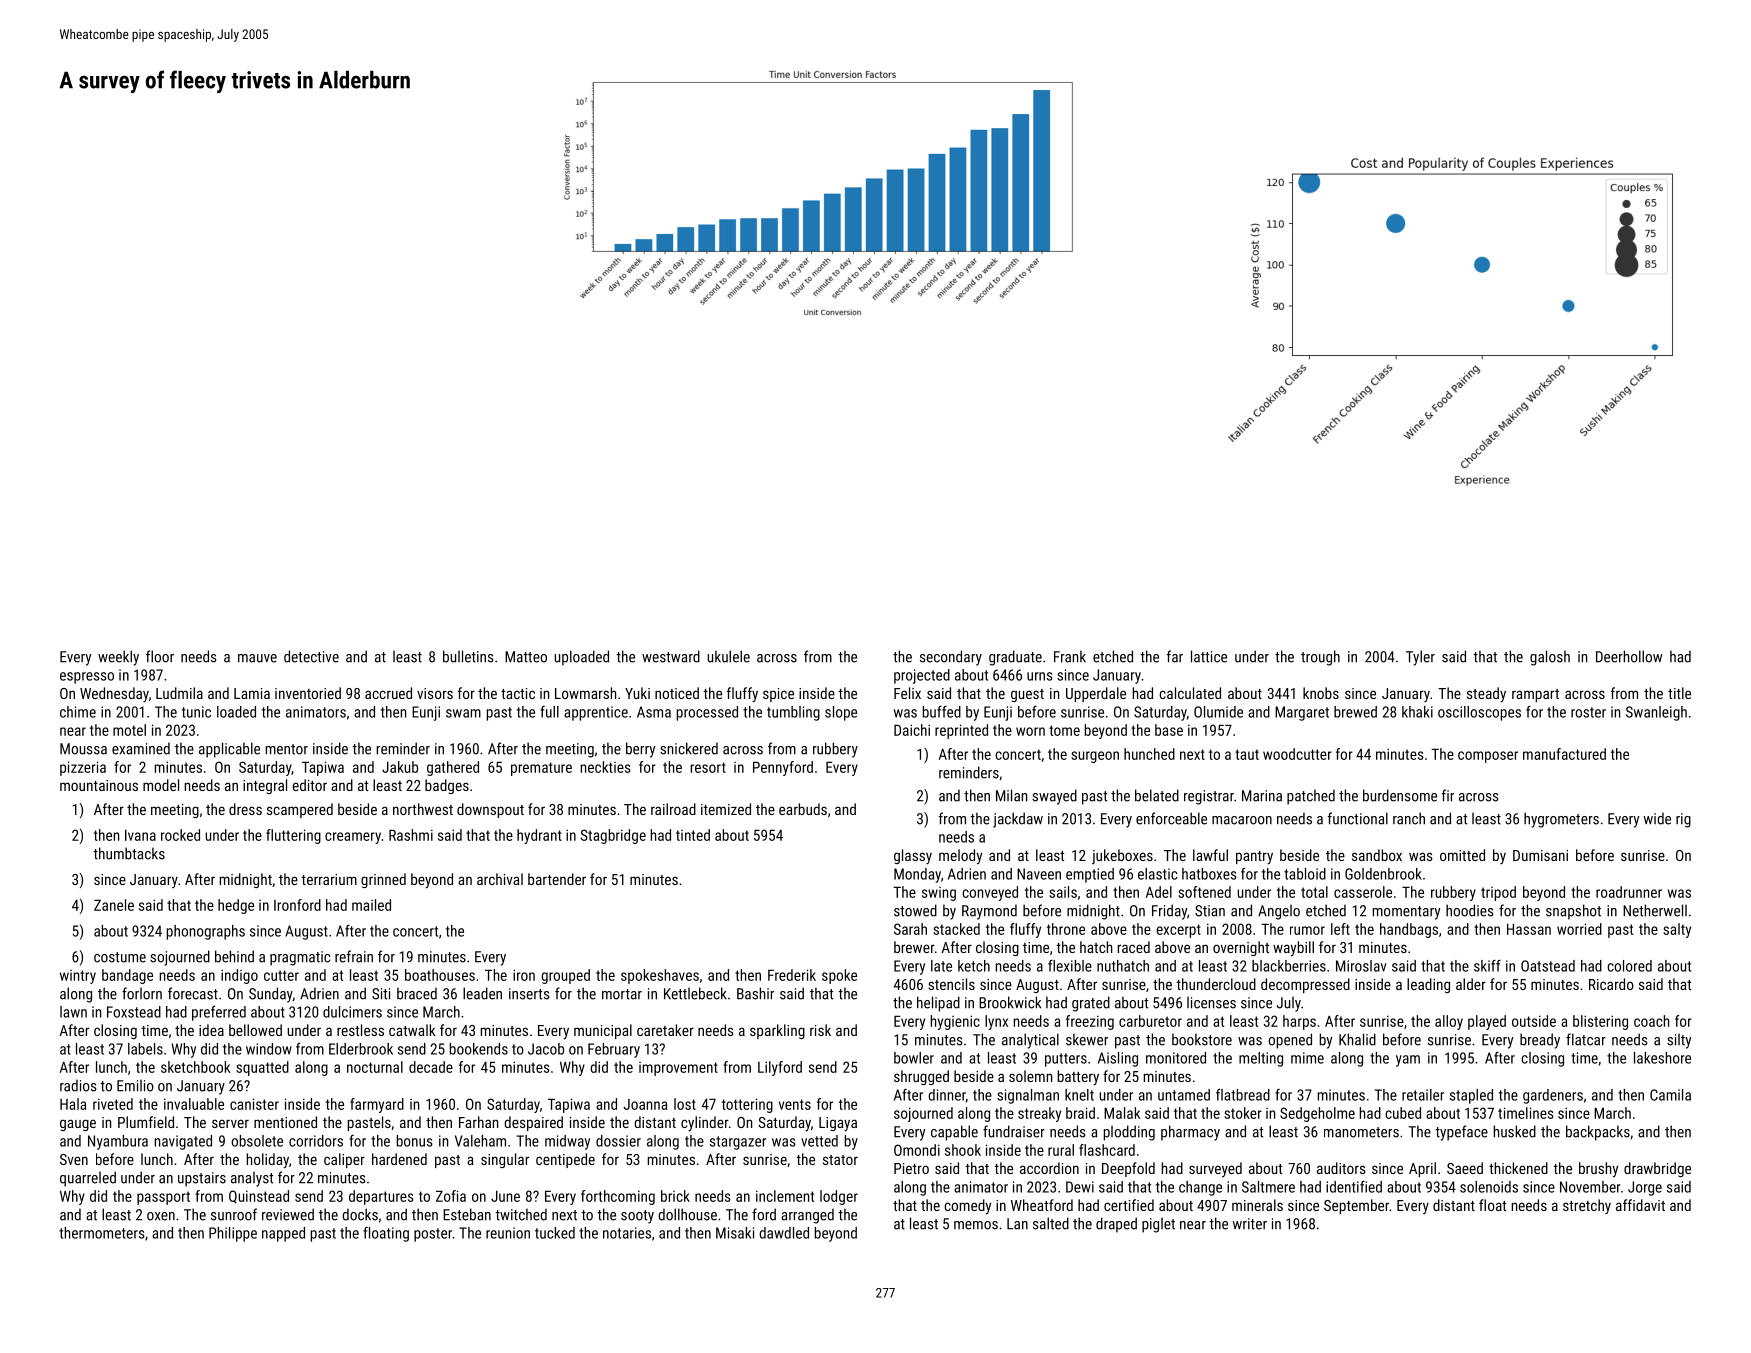 The width and height of the screenshot is (1751, 1353). Describe the element at coordinates (1462, 855) in the screenshot. I see `omitted` at that location.
